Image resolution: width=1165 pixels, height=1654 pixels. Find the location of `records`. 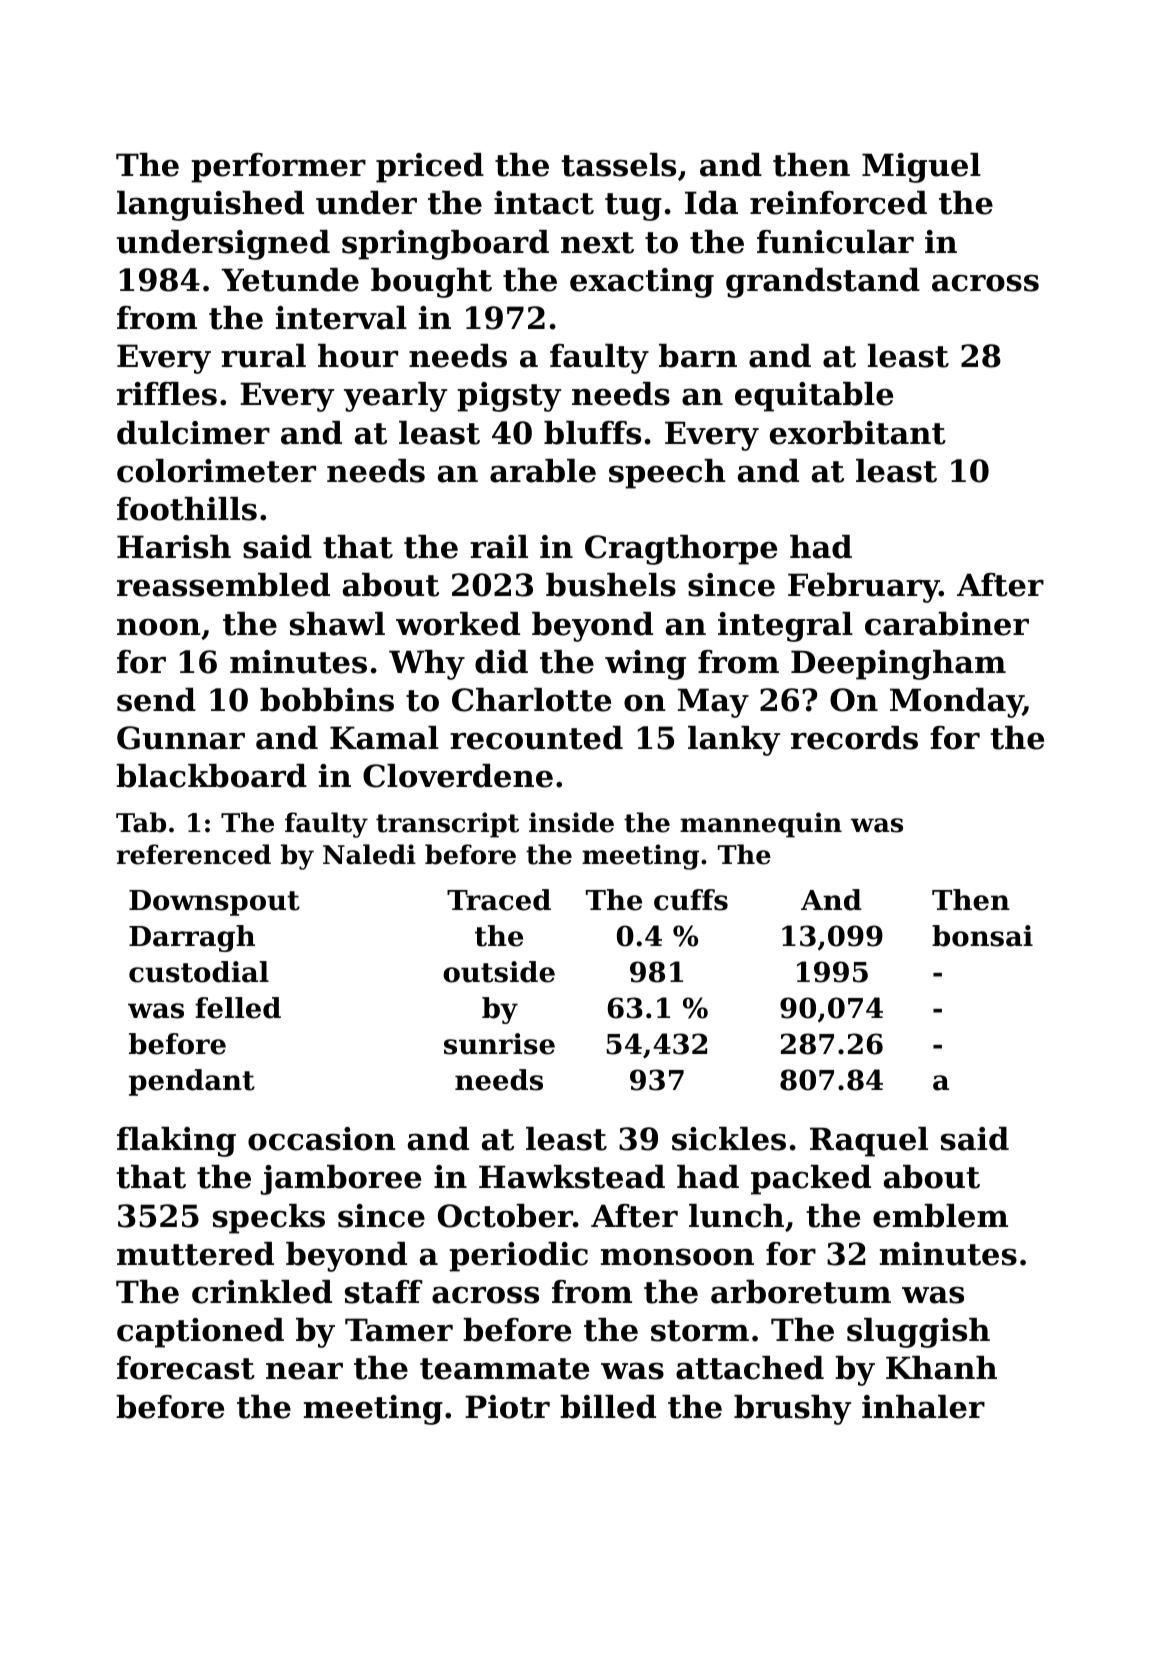

records is located at coordinates (854, 738).
